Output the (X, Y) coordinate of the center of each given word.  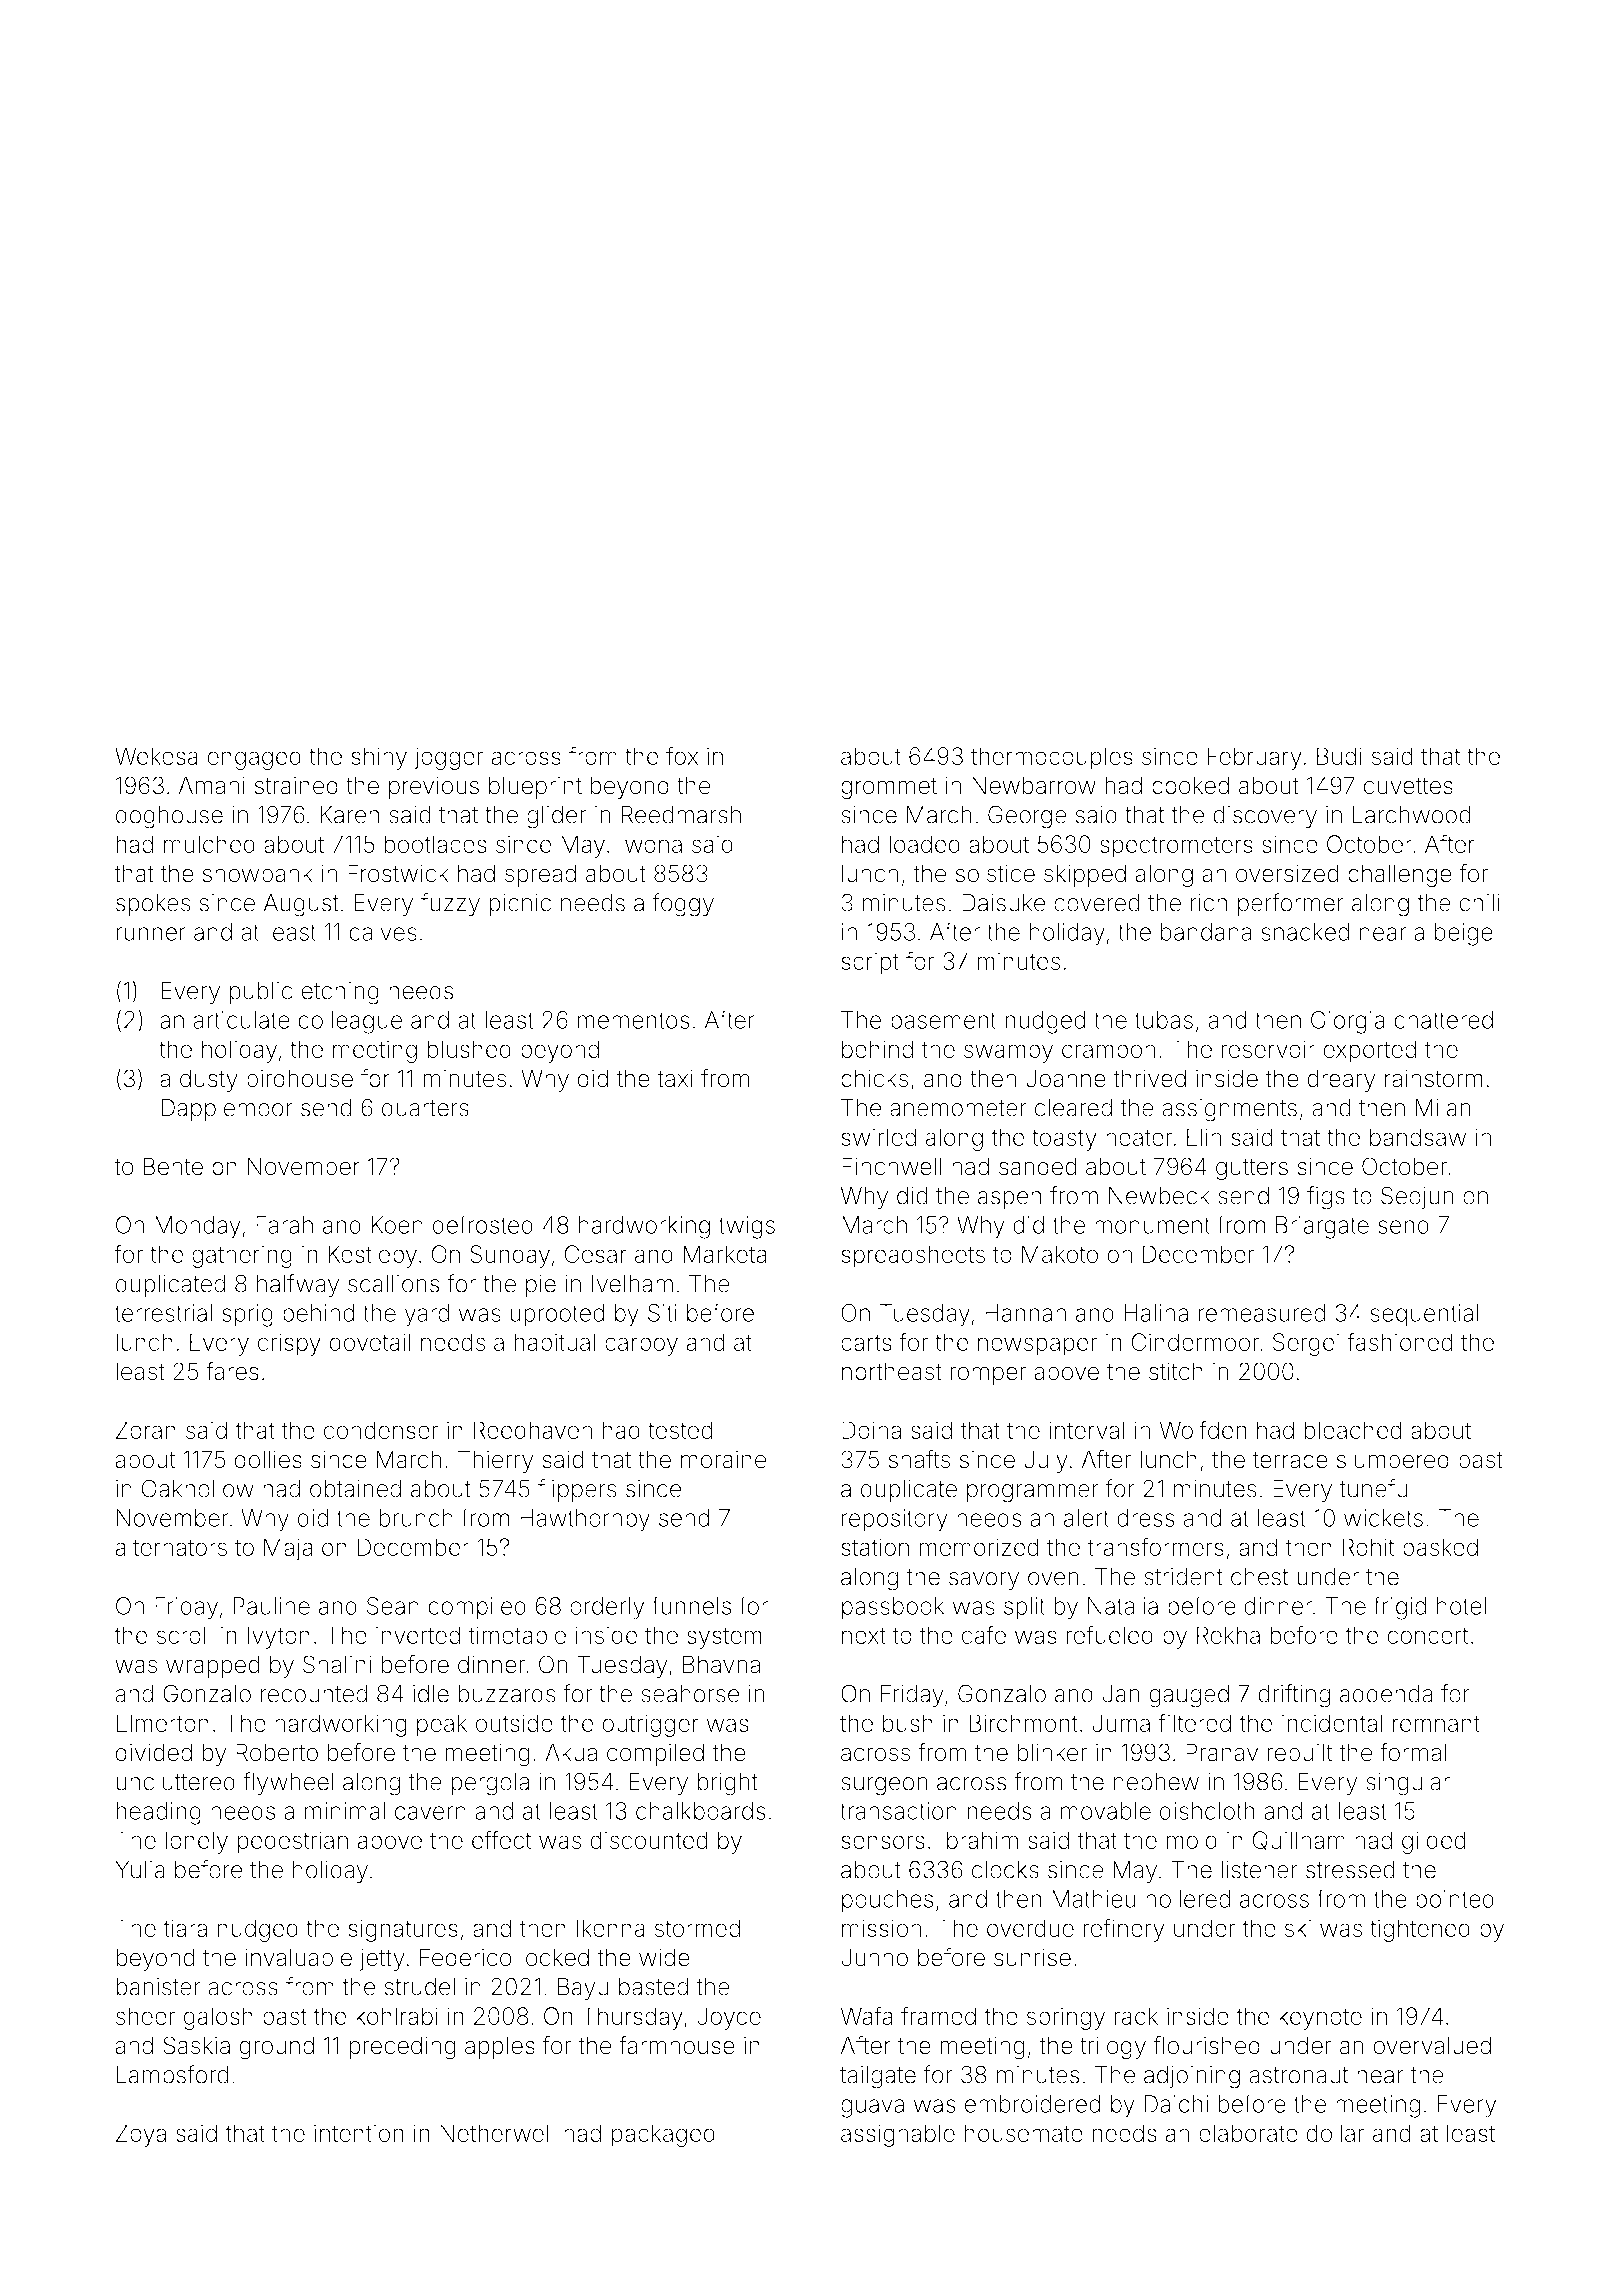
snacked (1305, 932)
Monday (198, 1227)
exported (1369, 1051)
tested (680, 1430)
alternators (171, 1547)
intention (359, 2133)
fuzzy (450, 905)
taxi (675, 1078)
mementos (634, 1020)
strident (1183, 1577)
